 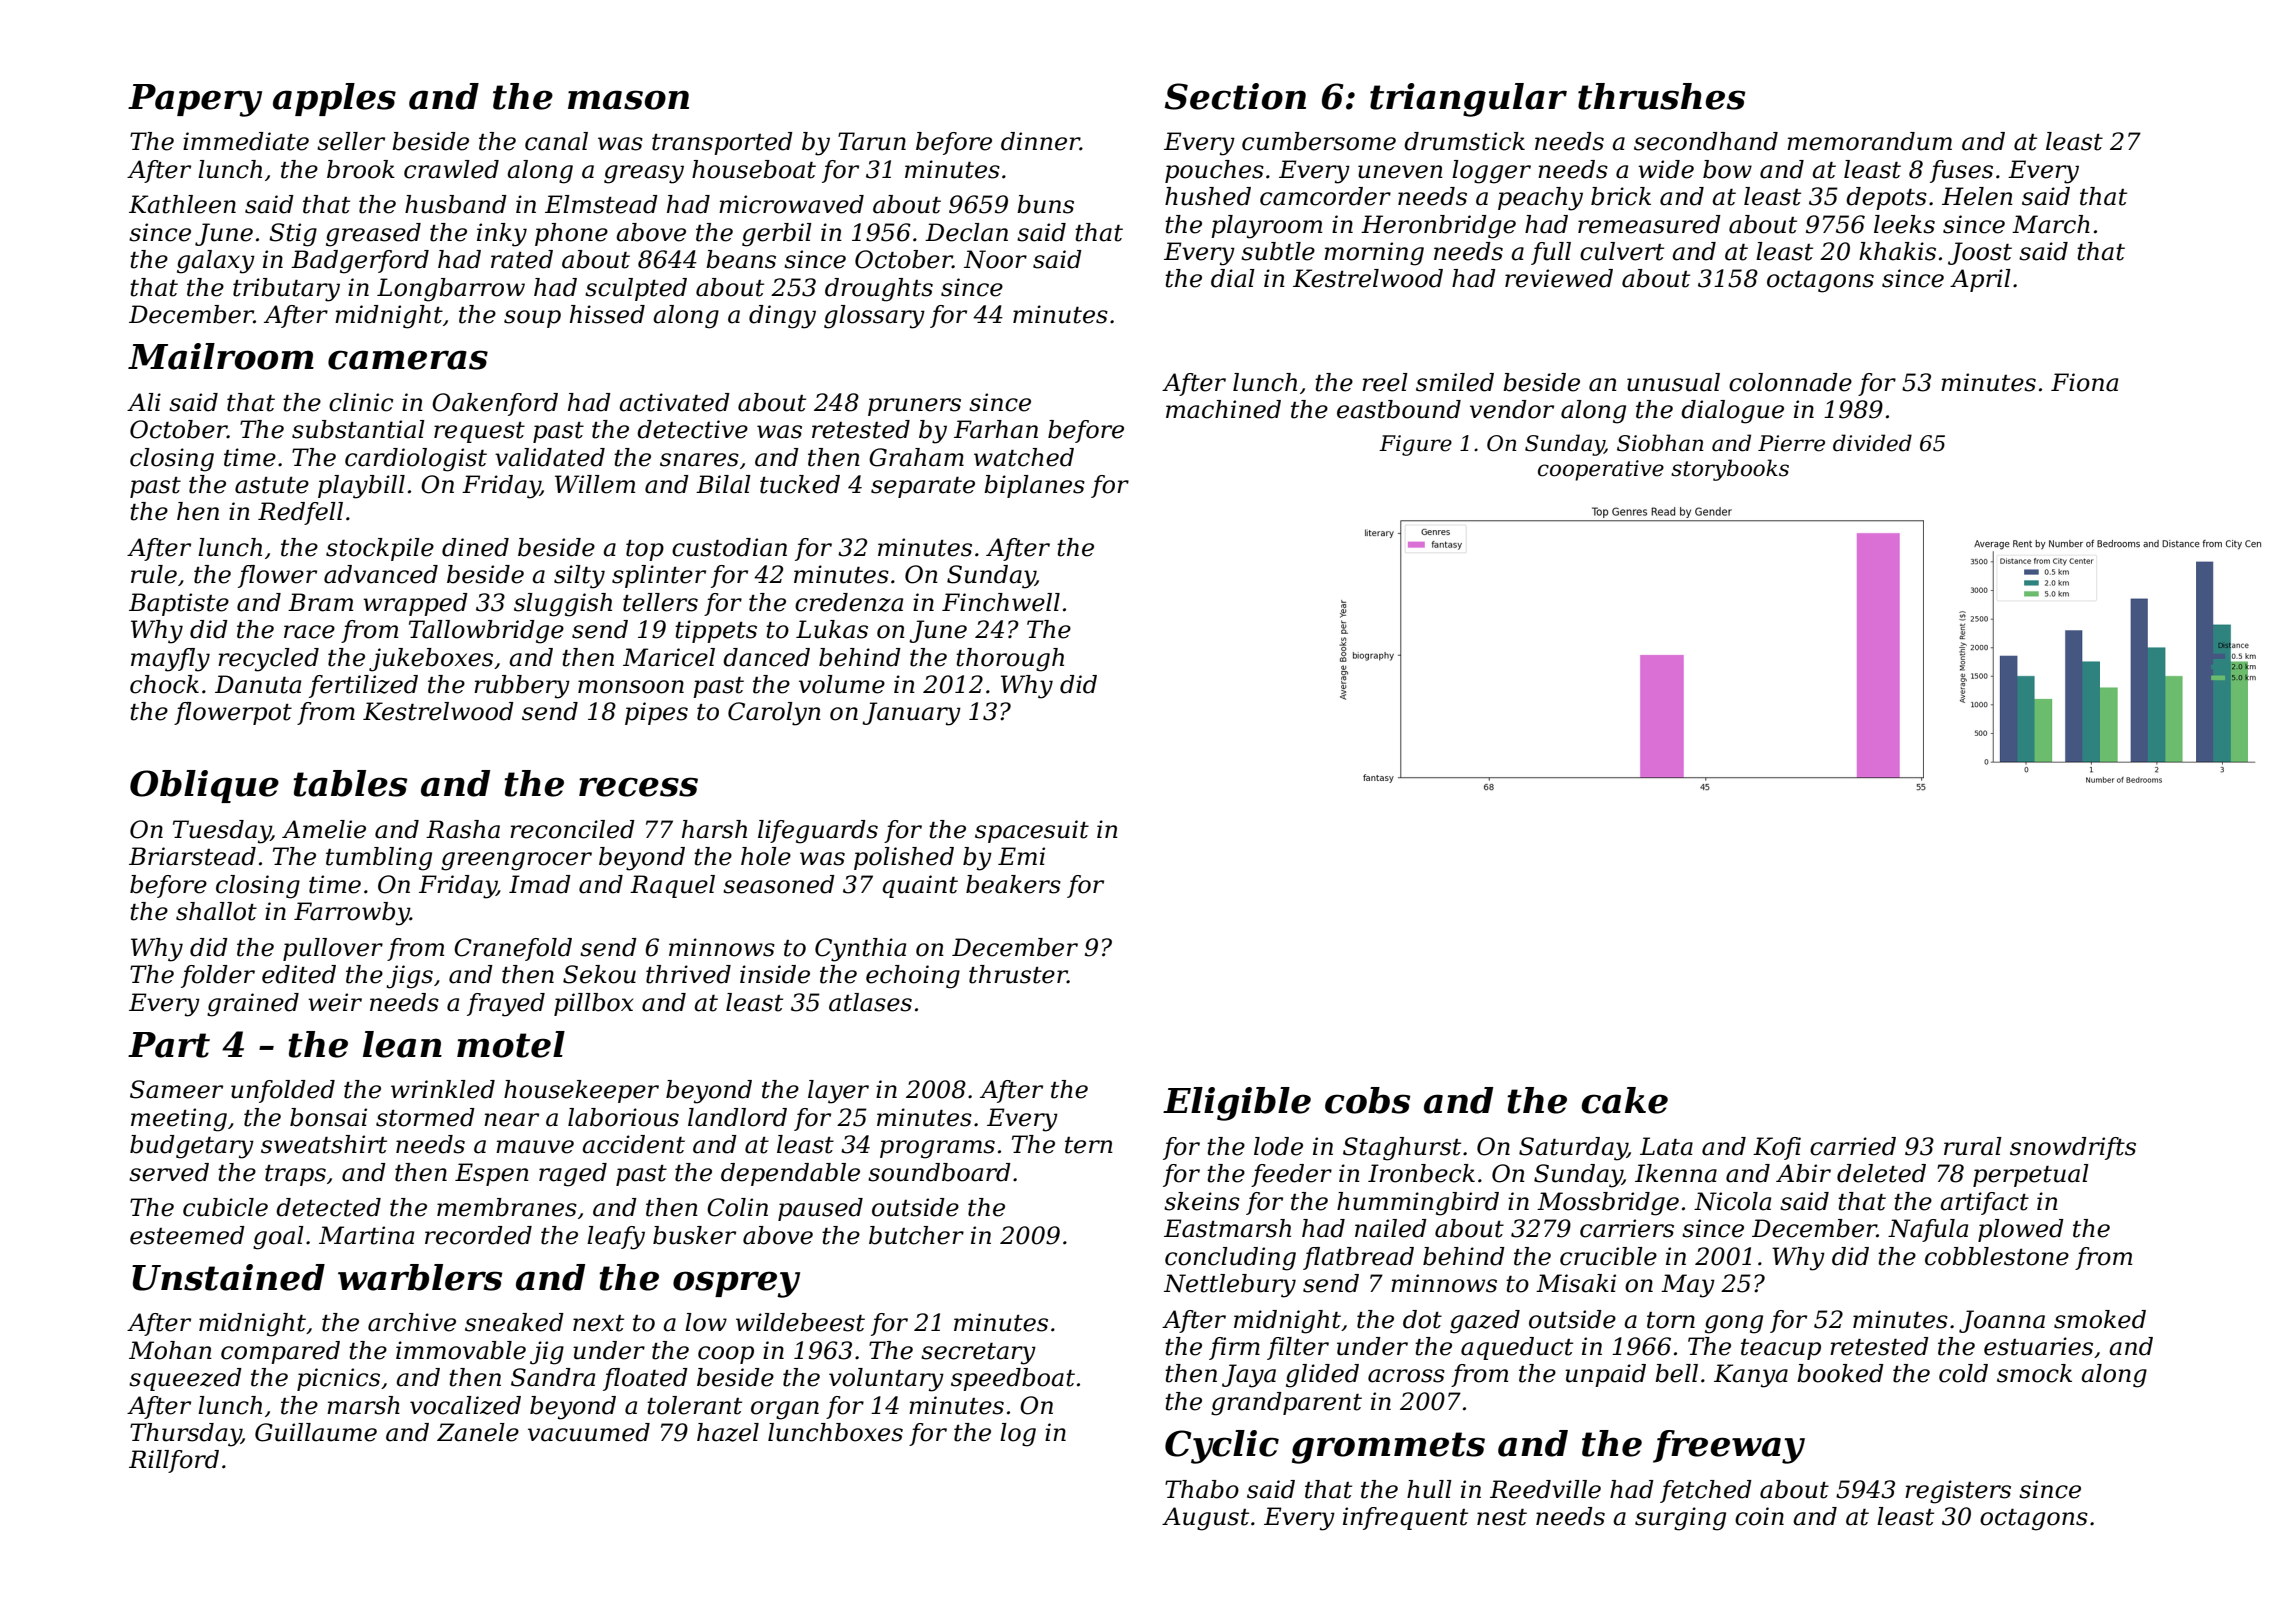 What do you see at coordinates (522, 259) in the image?
I see `rated` at bounding box center [522, 259].
